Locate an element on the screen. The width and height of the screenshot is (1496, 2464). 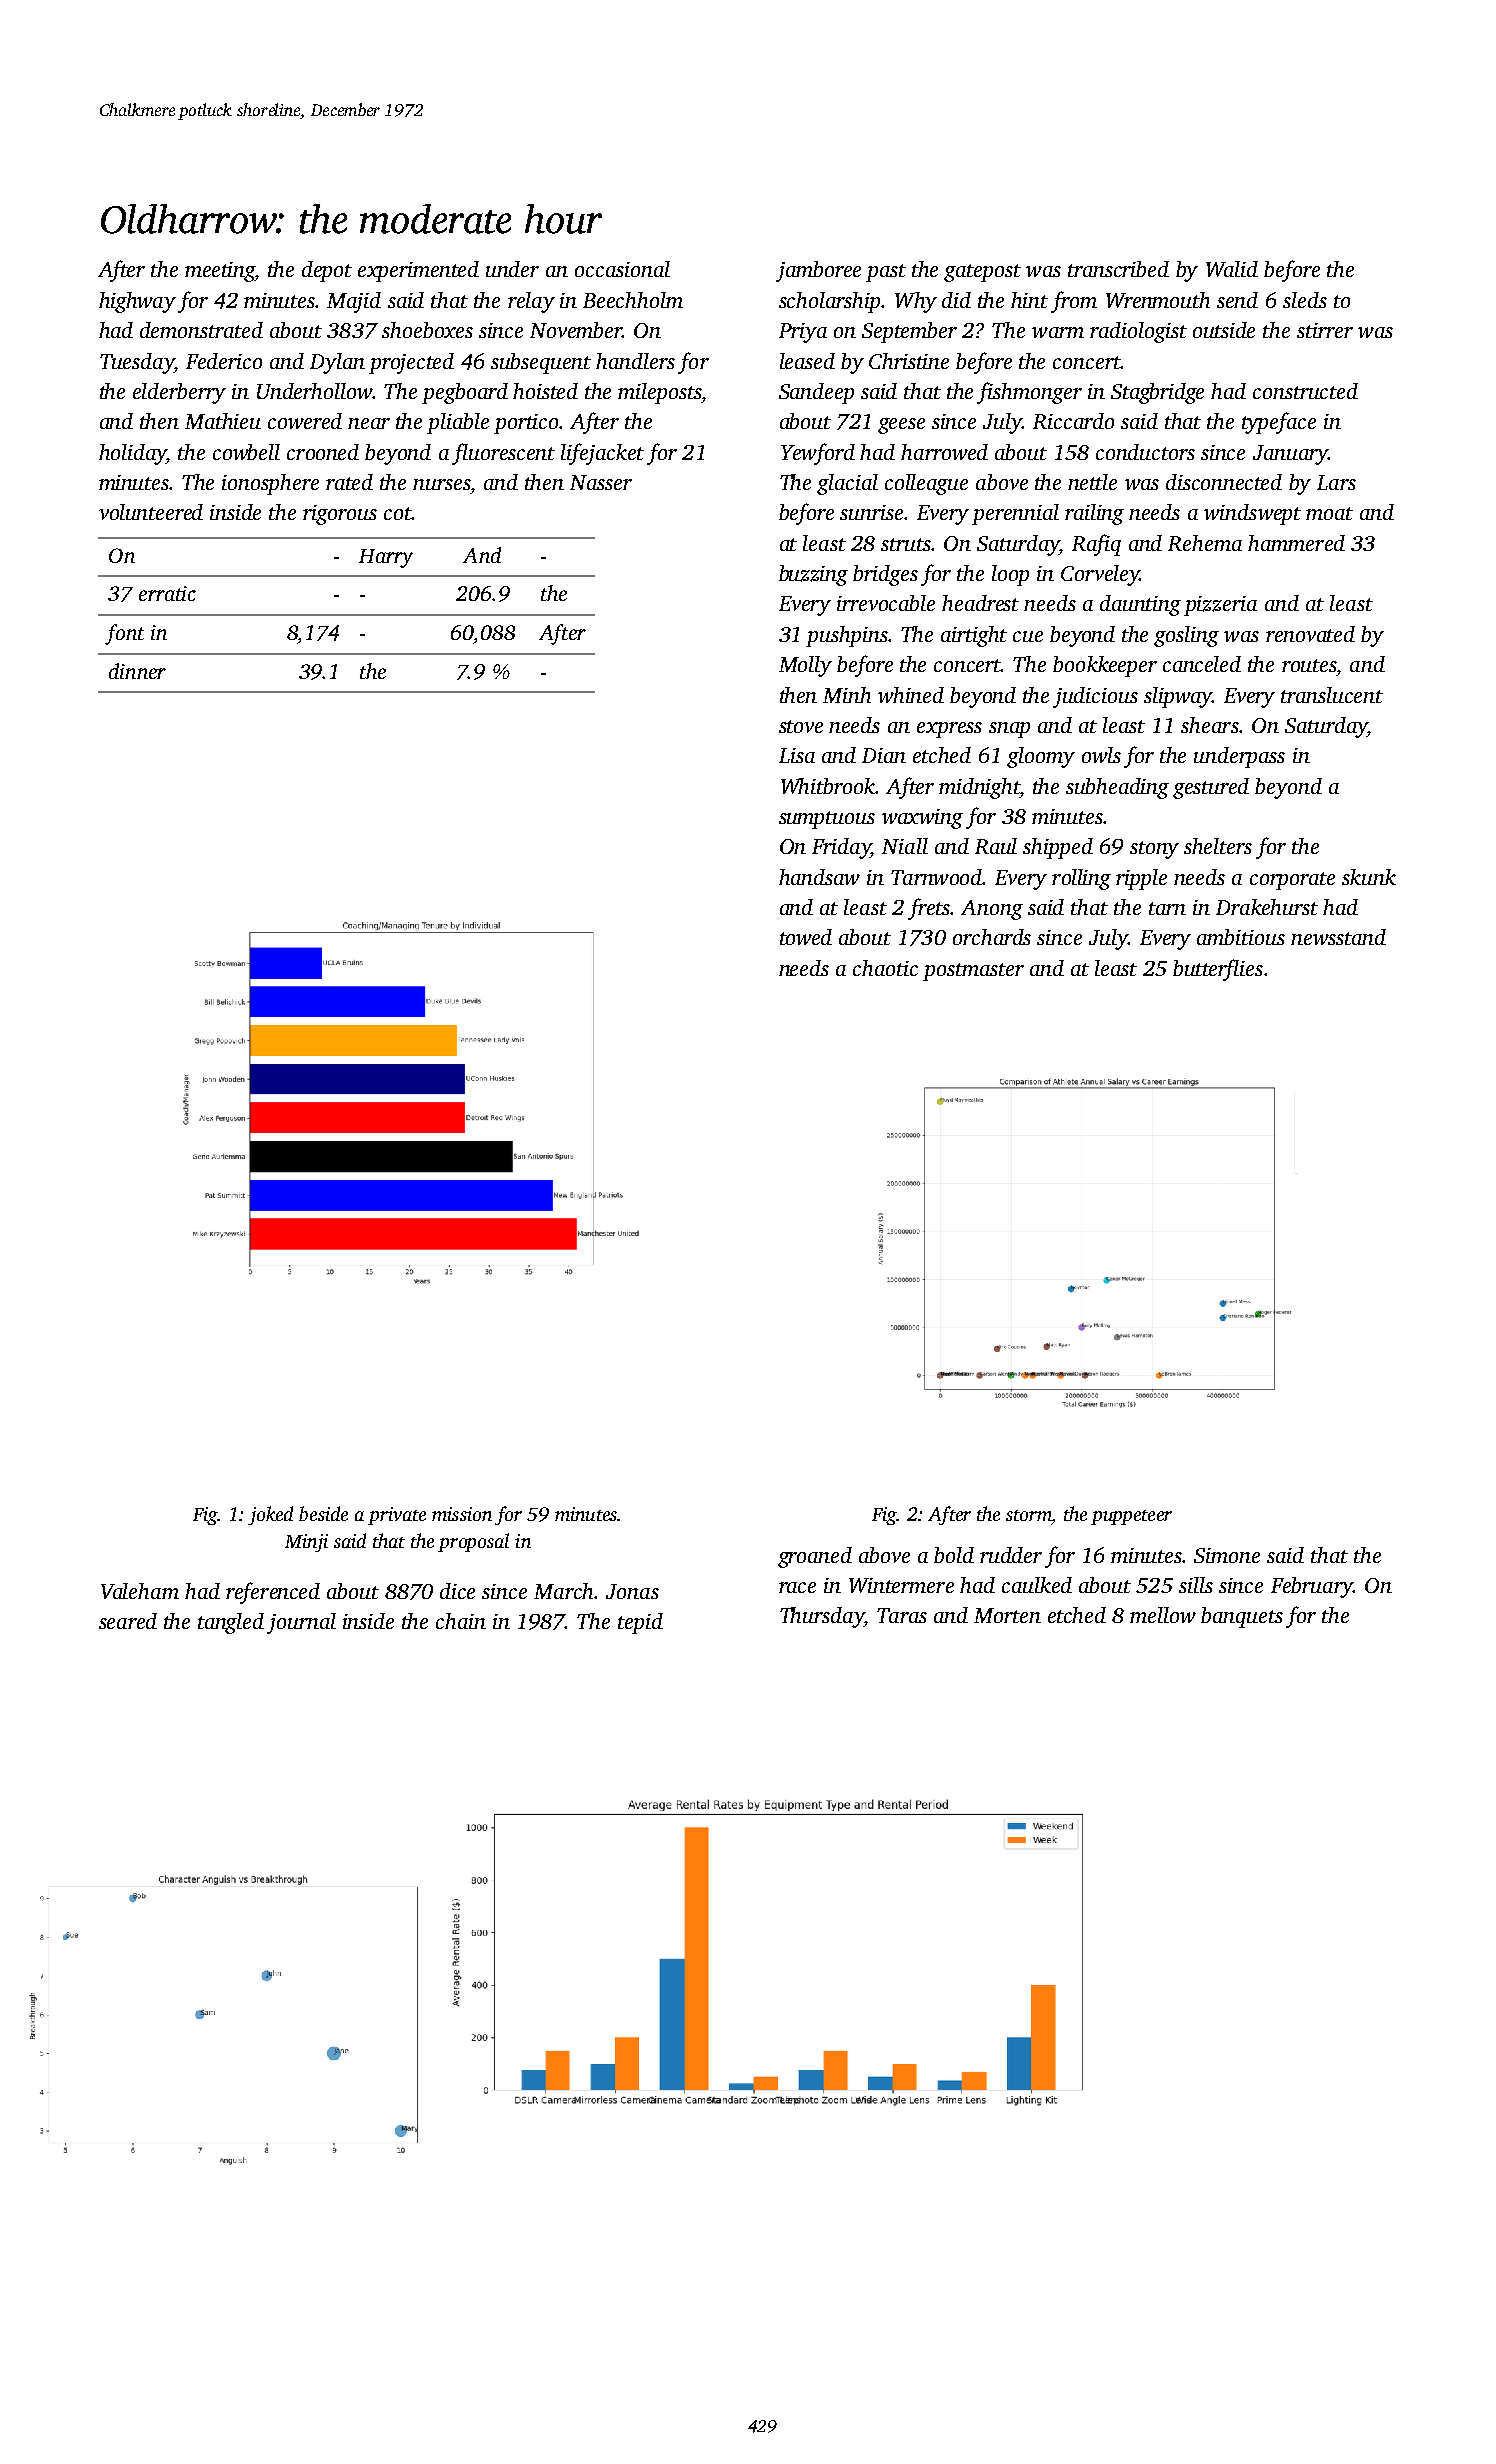
jamboree is located at coordinates (818, 271).
